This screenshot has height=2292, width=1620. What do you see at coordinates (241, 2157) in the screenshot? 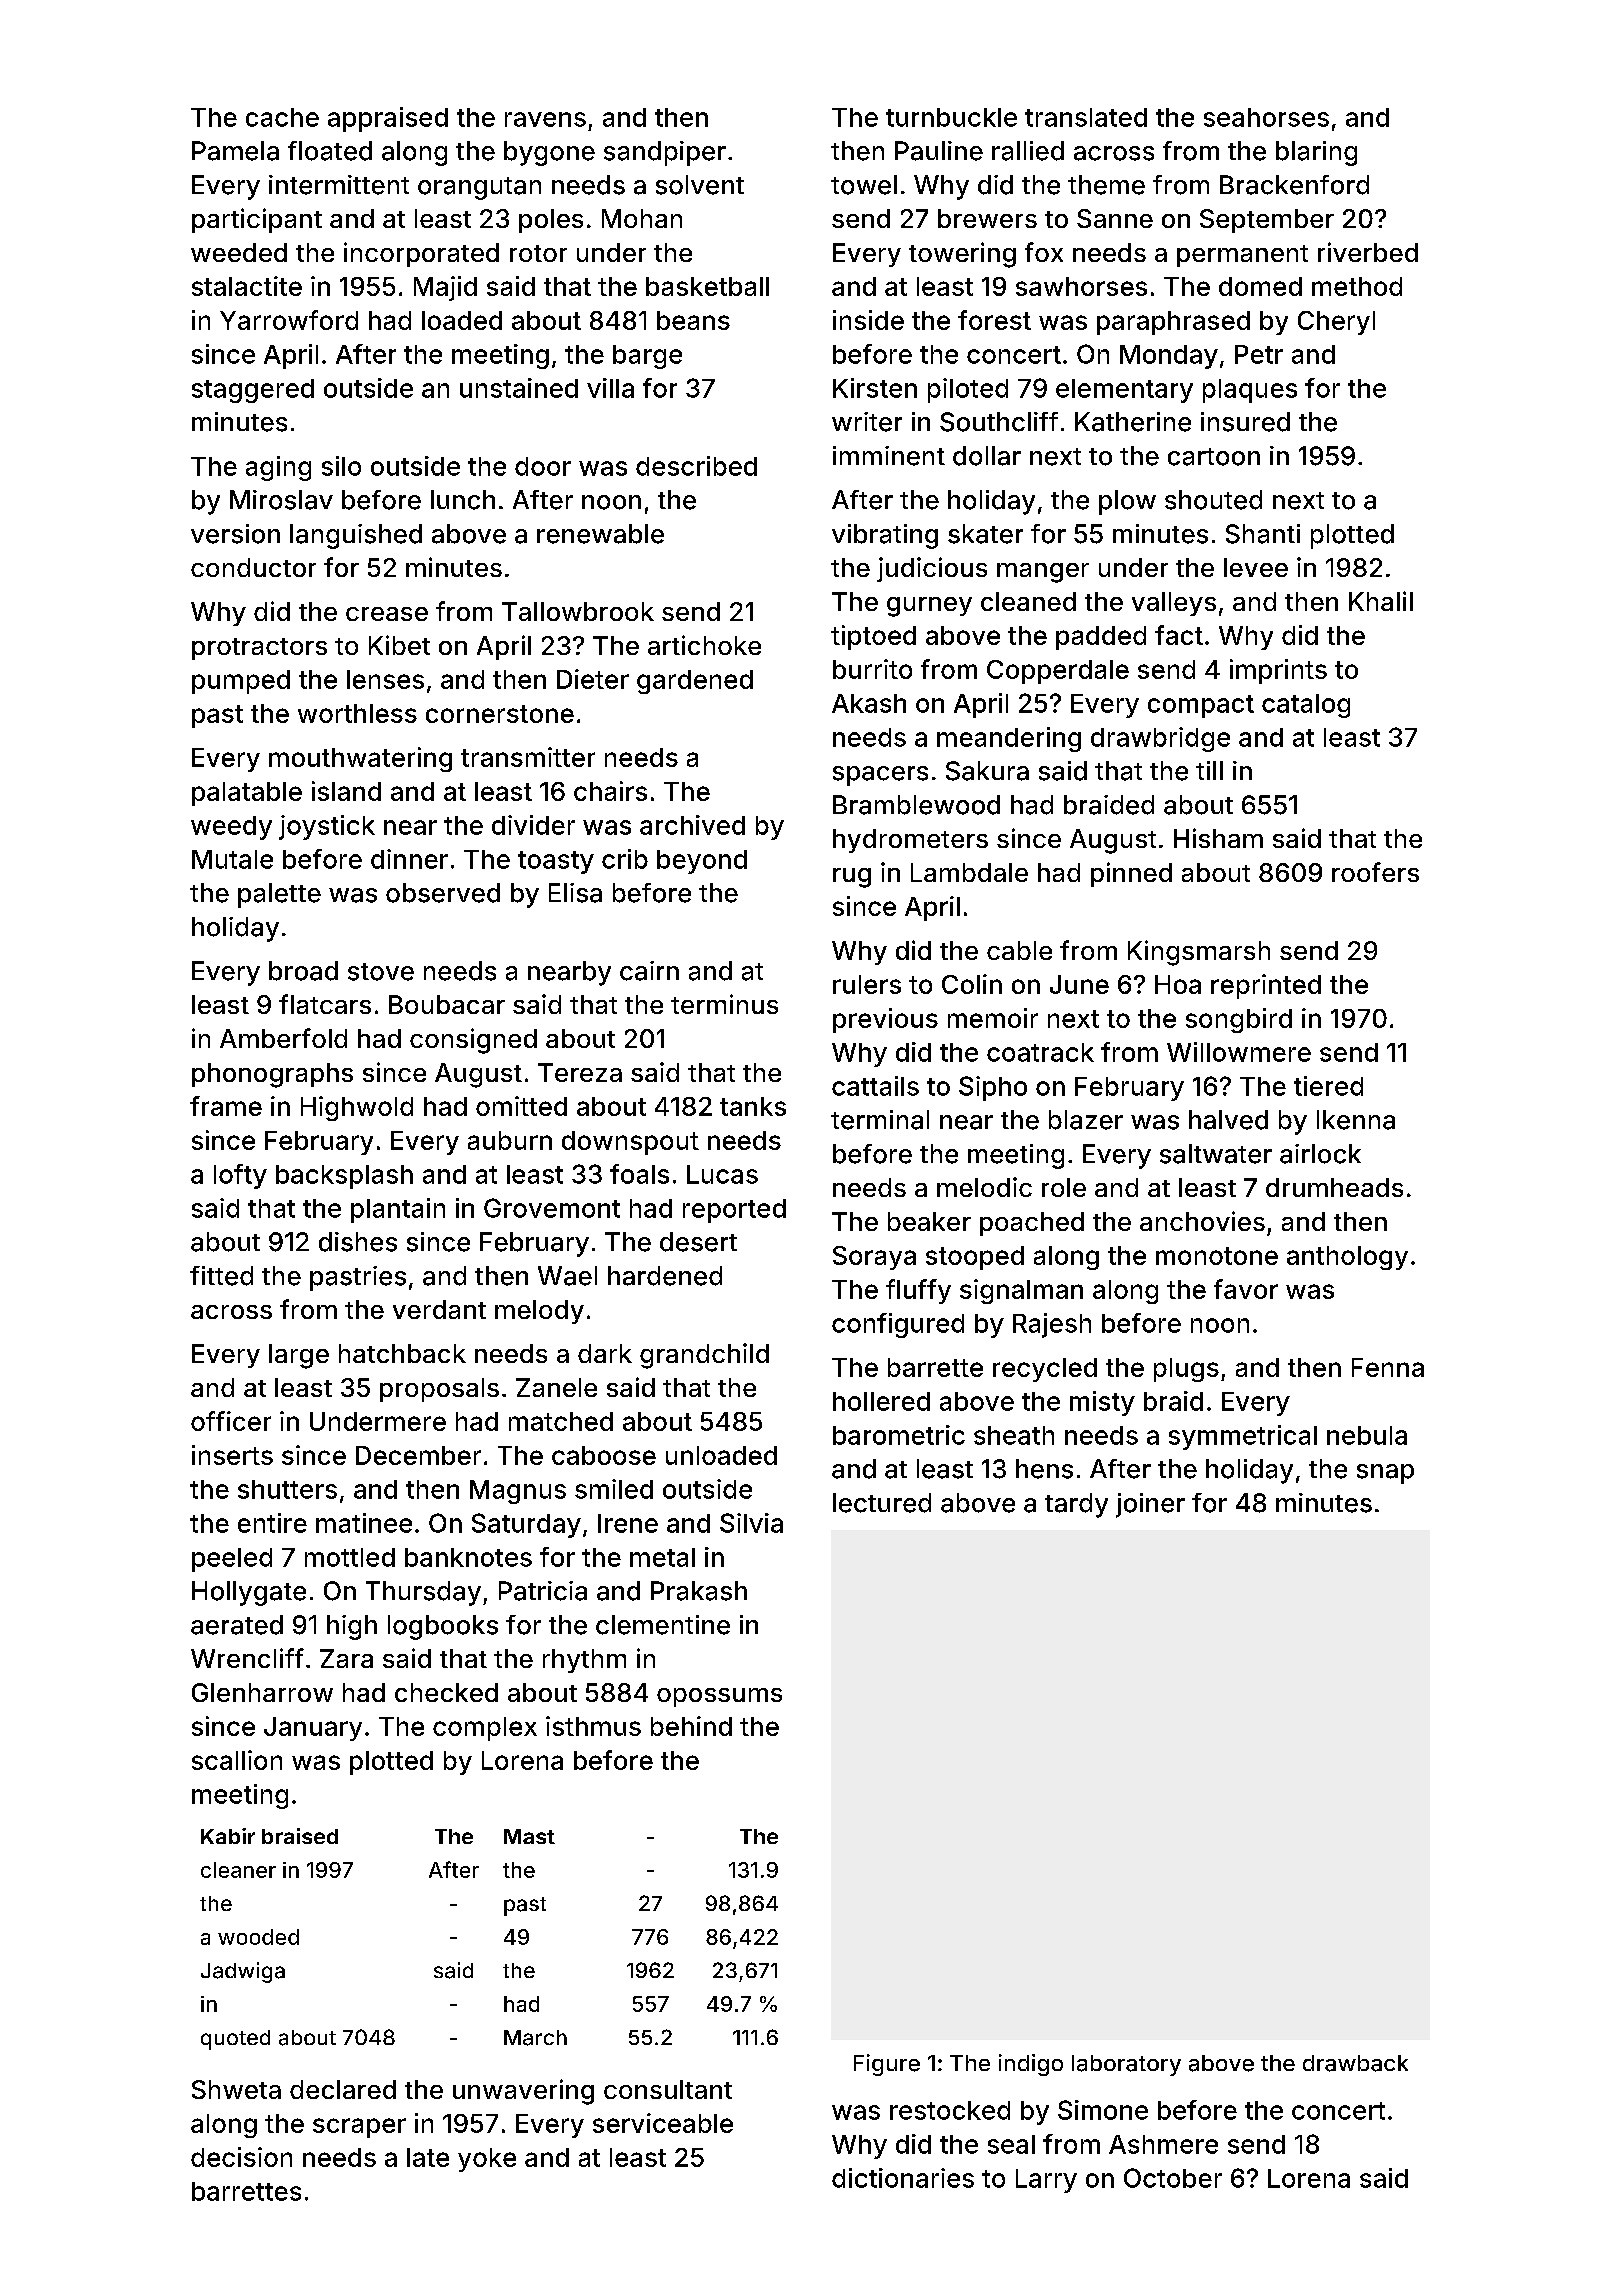
I see `decision` at bounding box center [241, 2157].
